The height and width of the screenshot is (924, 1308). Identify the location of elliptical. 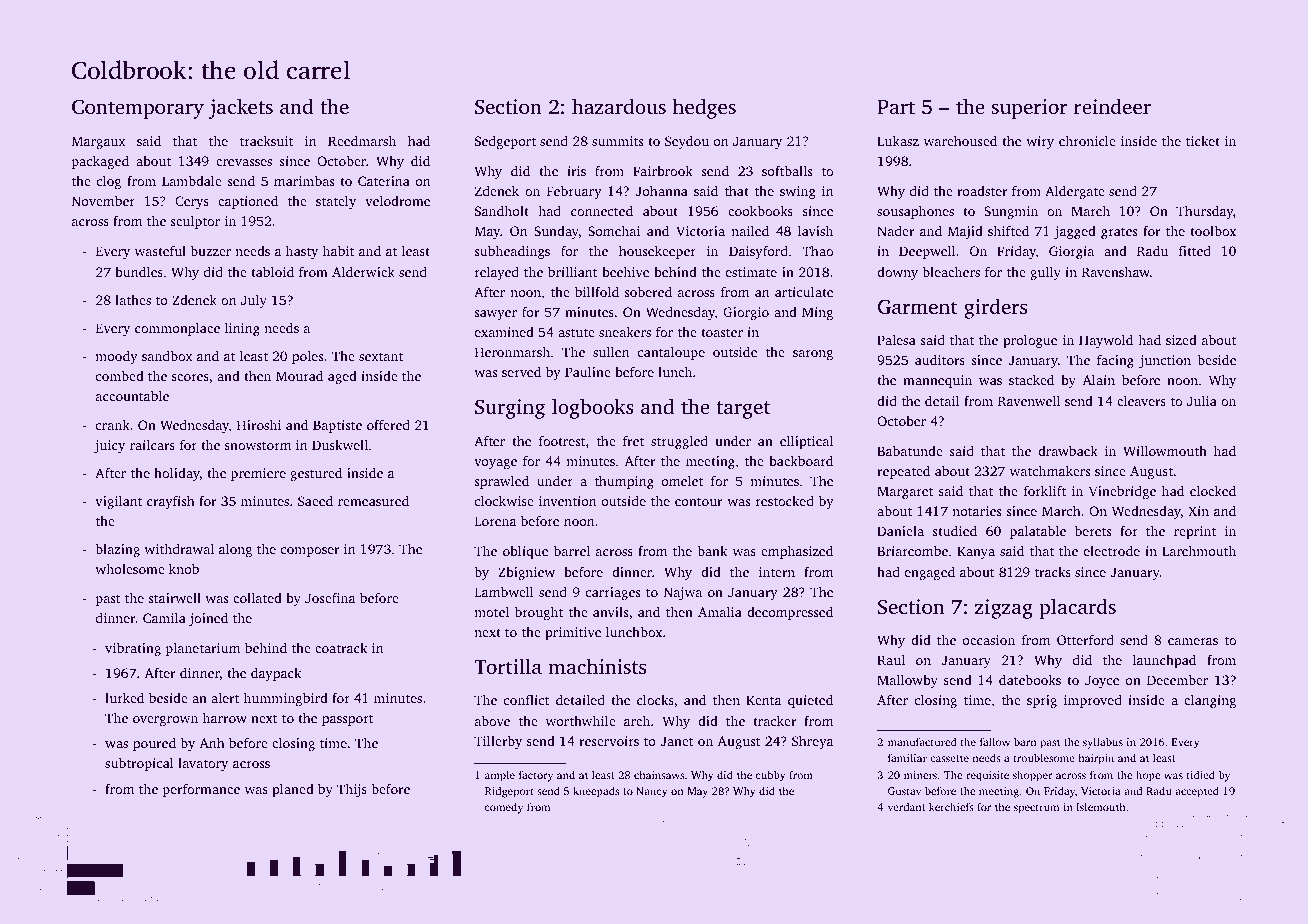
(806, 442).
